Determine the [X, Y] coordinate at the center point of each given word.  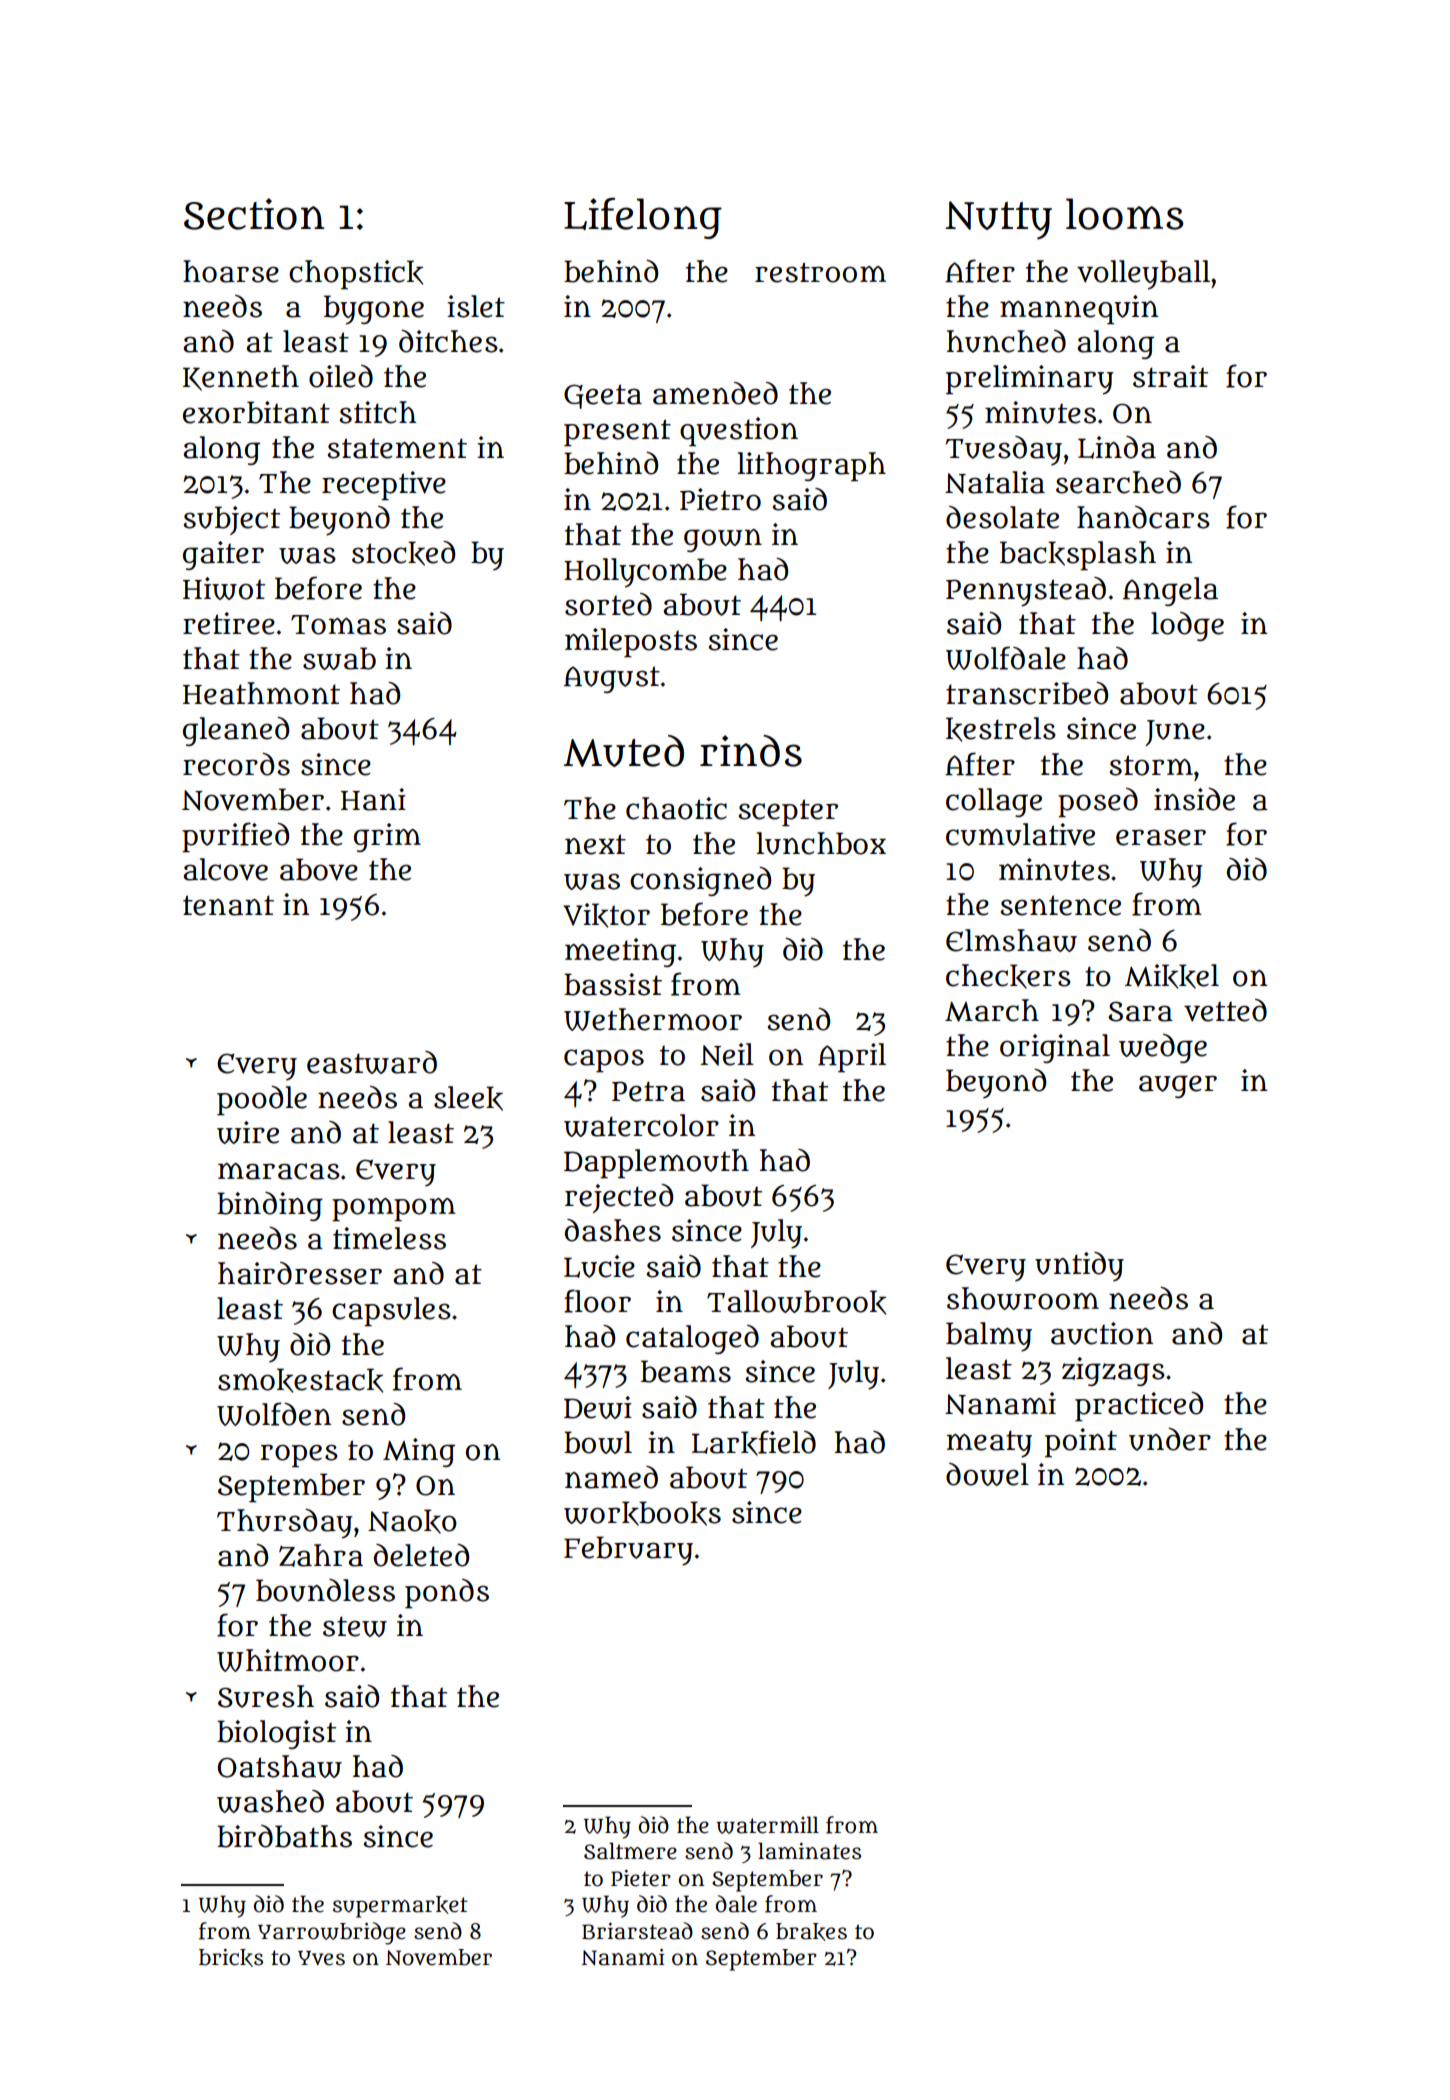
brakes [811, 1932]
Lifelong [643, 218]
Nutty [998, 220]
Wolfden [274, 1414]
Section [254, 214]
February [628, 1551]
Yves [321, 1958]
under [1170, 1439]
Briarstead [637, 1931]
